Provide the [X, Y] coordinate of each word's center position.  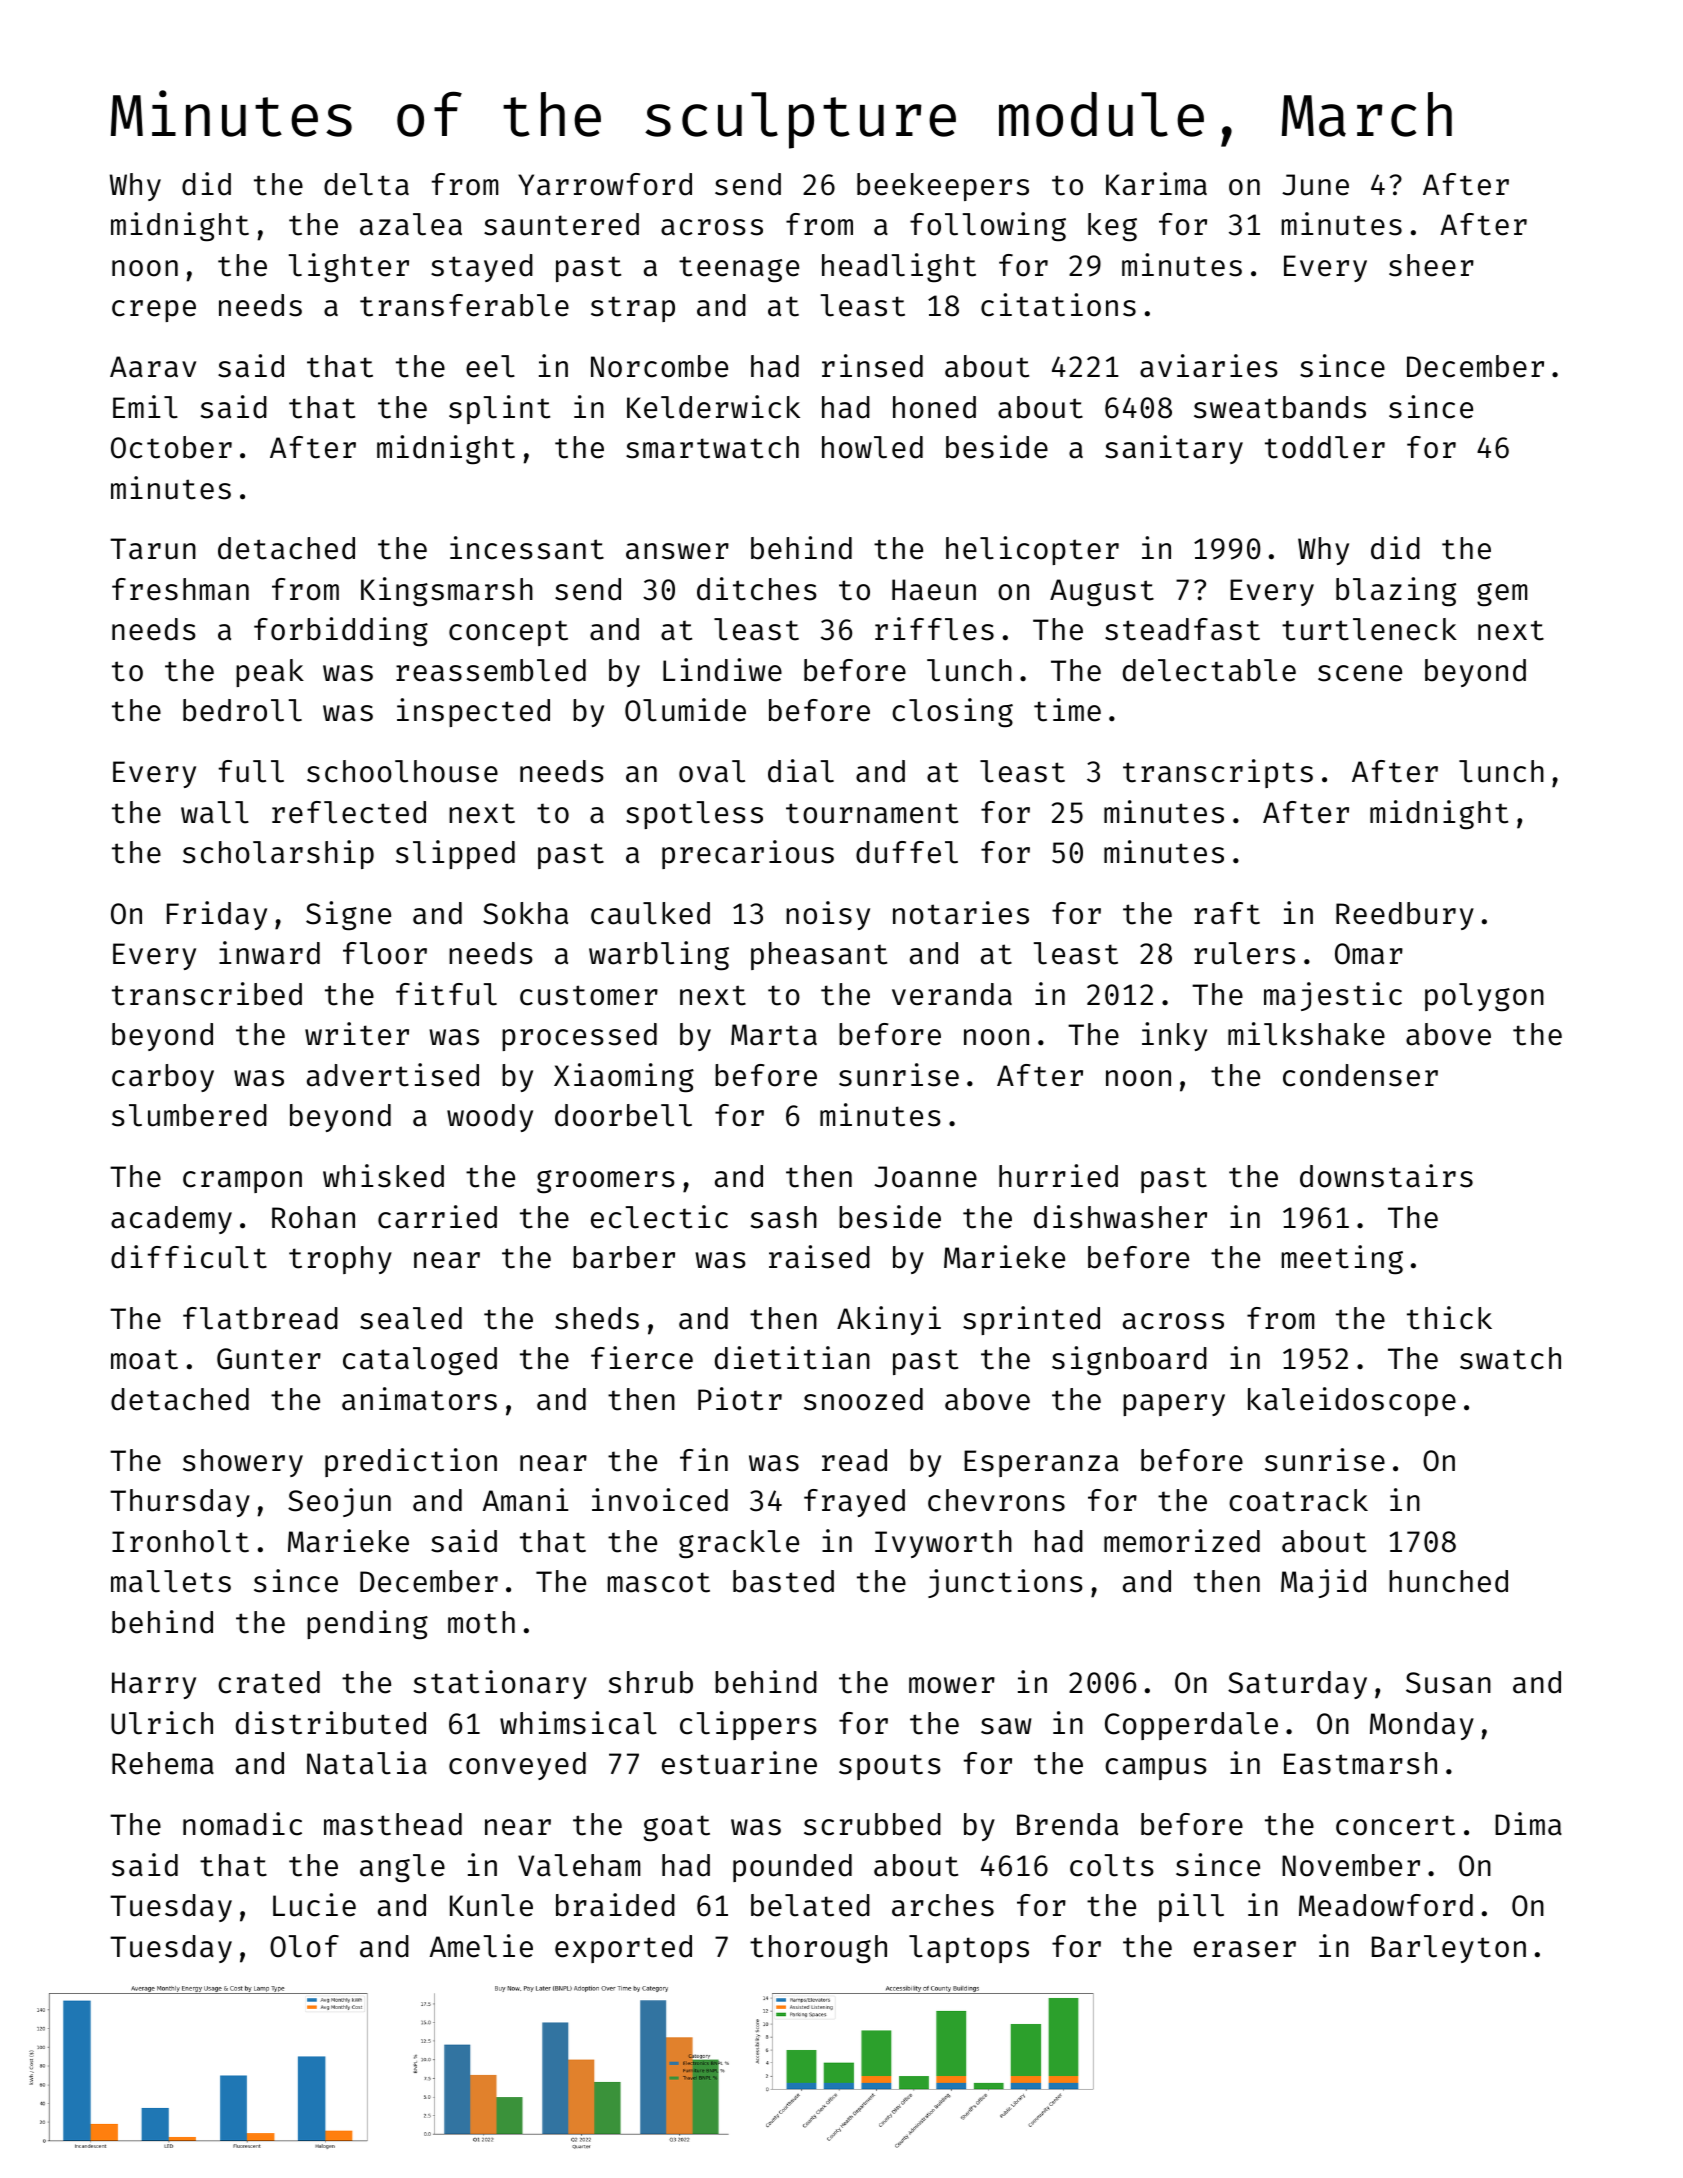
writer [357, 1034]
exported [623, 1949]
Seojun [339, 1502]
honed [934, 407]
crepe [154, 311]
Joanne [925, 1177]
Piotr [740, 1399]
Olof [304, 1946]
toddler [1325, 447]
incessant [527, 548]
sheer [1431, 265]
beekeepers [943, 187]
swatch [1510, 1358]
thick [1449, 1318]
